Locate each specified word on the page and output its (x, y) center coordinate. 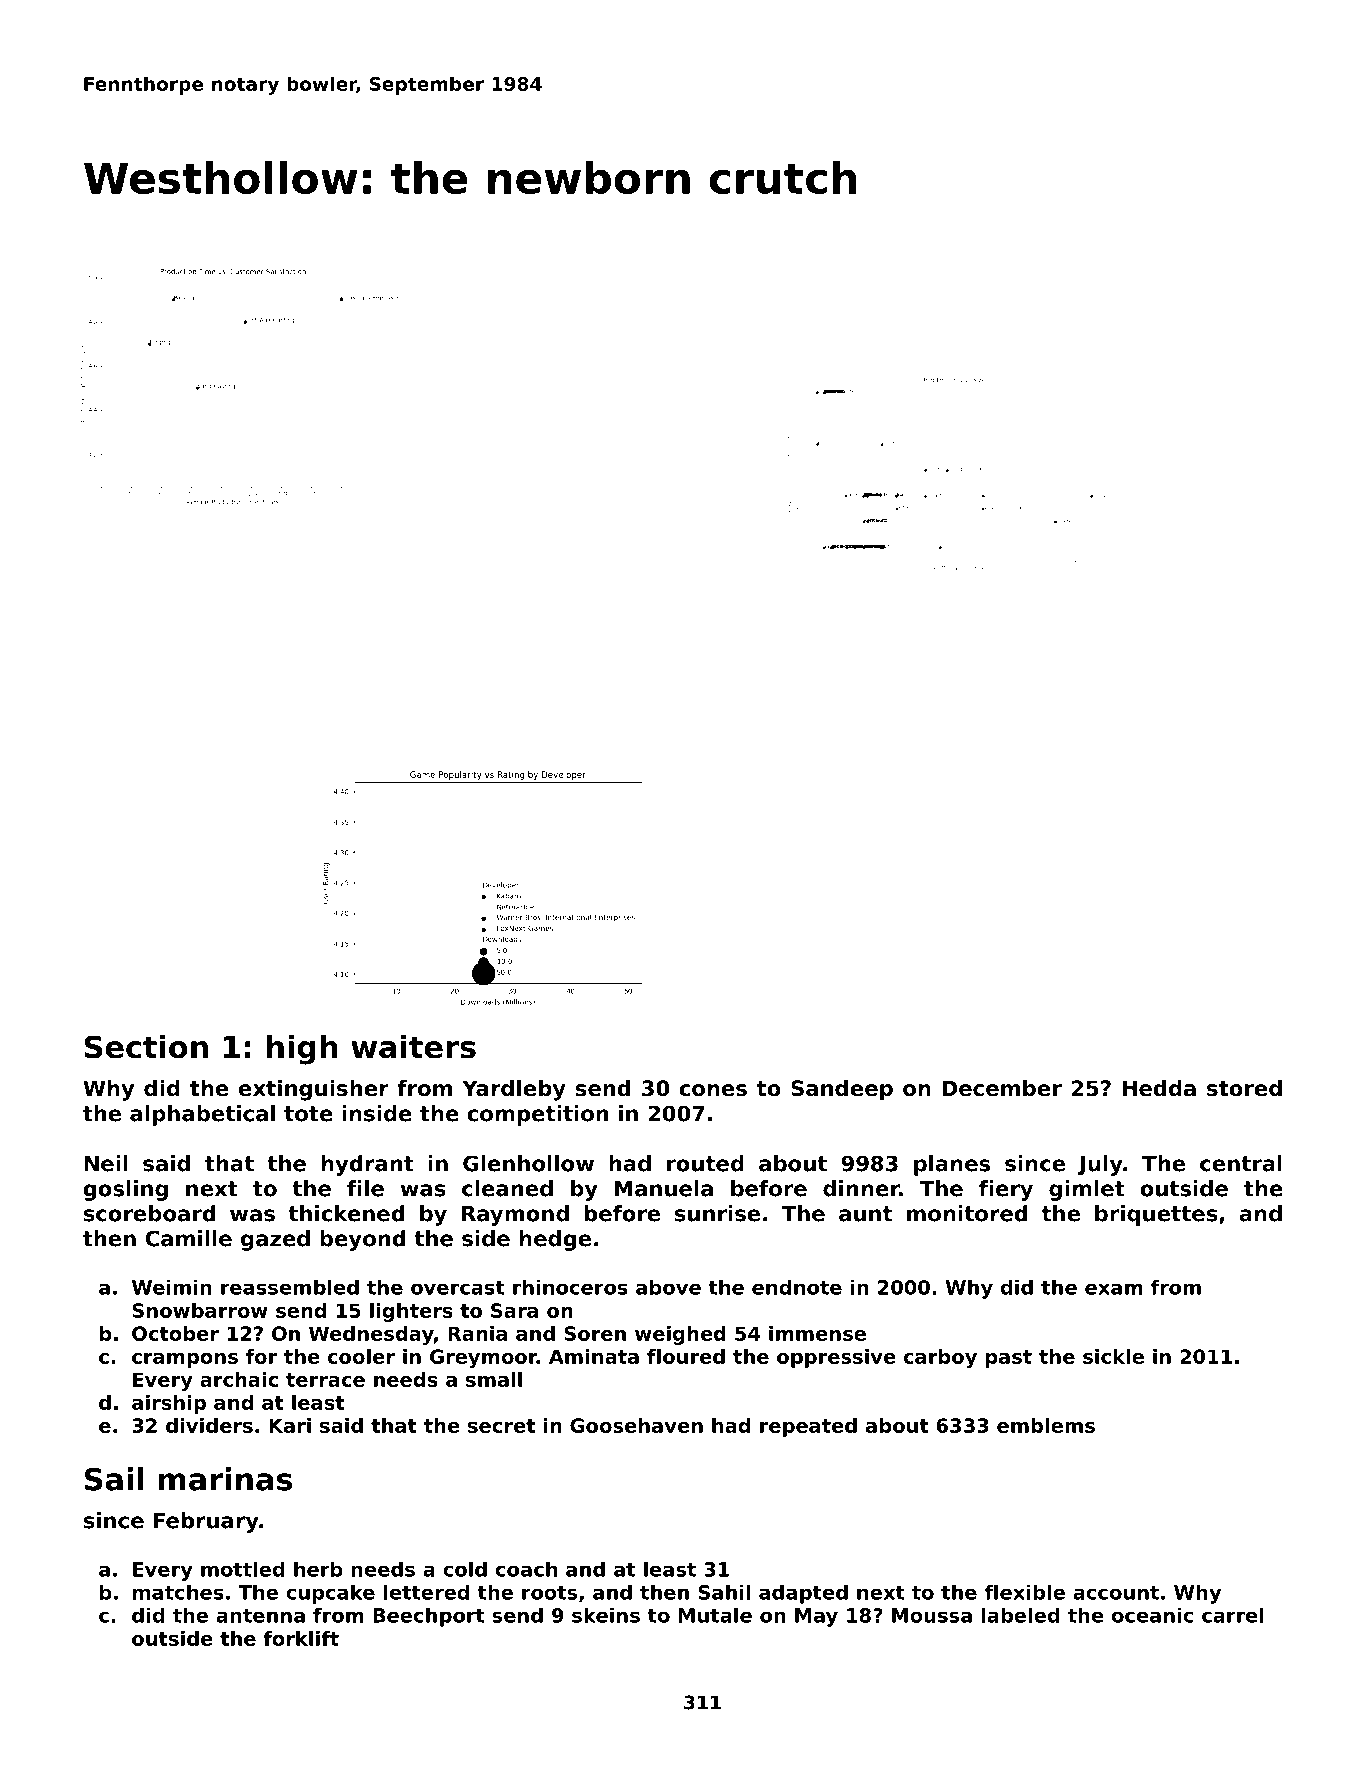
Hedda (1159, 1088)
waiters (413, 1047)
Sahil (724, 1592)
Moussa (932, 1615)
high (302, 1050)
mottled (243, 1569)
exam (1114, 1289)
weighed (680, 1335)
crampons (185, 1360)
